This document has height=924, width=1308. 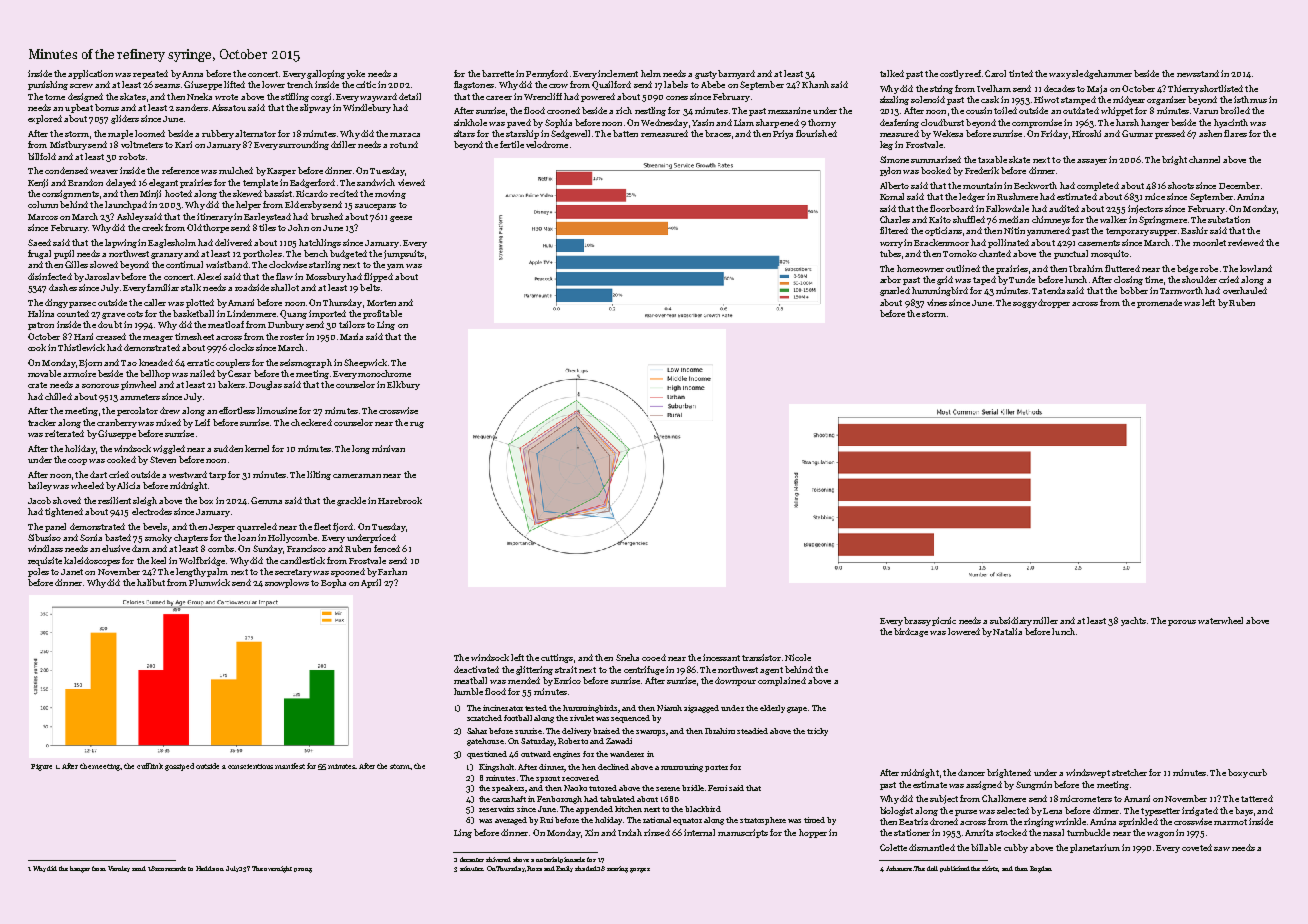 What do you see at coordinates (303, 870) in the document?
I see `prong` at bounding box center [303, 870].
